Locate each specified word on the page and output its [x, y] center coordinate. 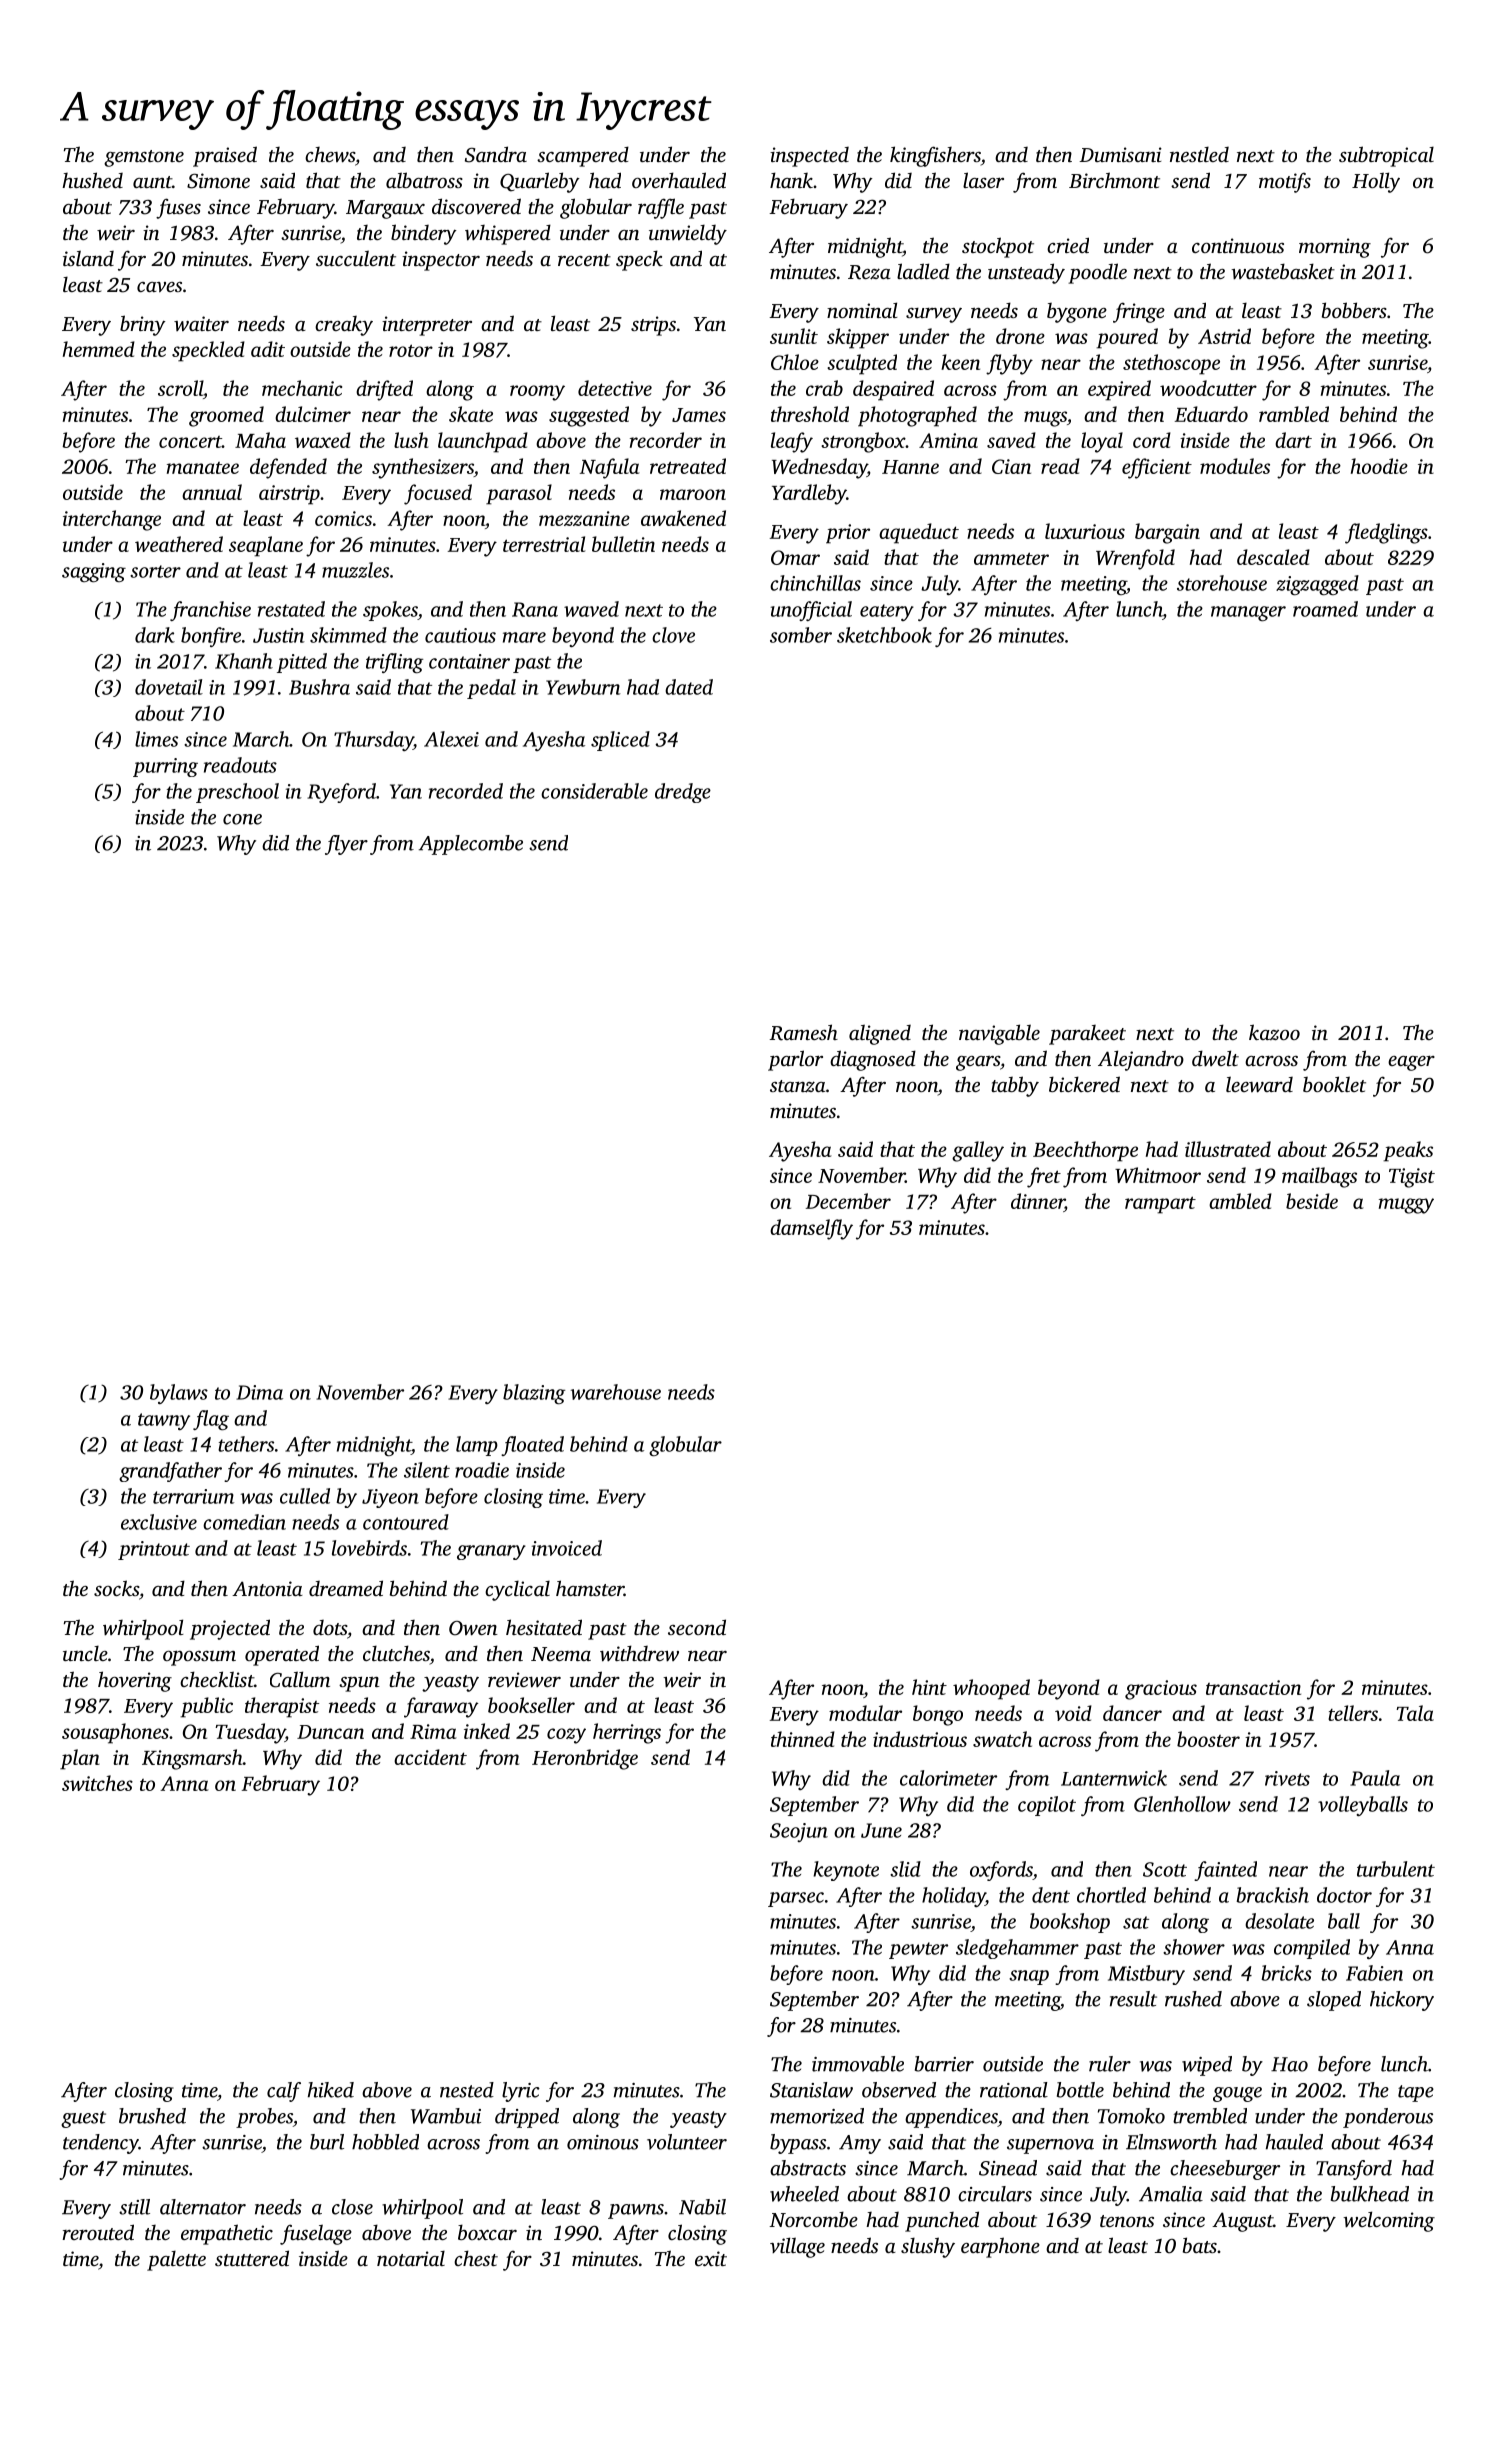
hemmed [99, 349]
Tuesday [250, 1733]
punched [942, 2221]
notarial [411, 2258]
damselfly [811, 1229]
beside [1312, 1201]
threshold [810, 414]
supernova [1050, 2146]
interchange [112, 520]
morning [1335, 248]
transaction [1253, 1687]
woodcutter [1208, 388]
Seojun [799, 1832]
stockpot [998, 247]
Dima [259, 1392]
